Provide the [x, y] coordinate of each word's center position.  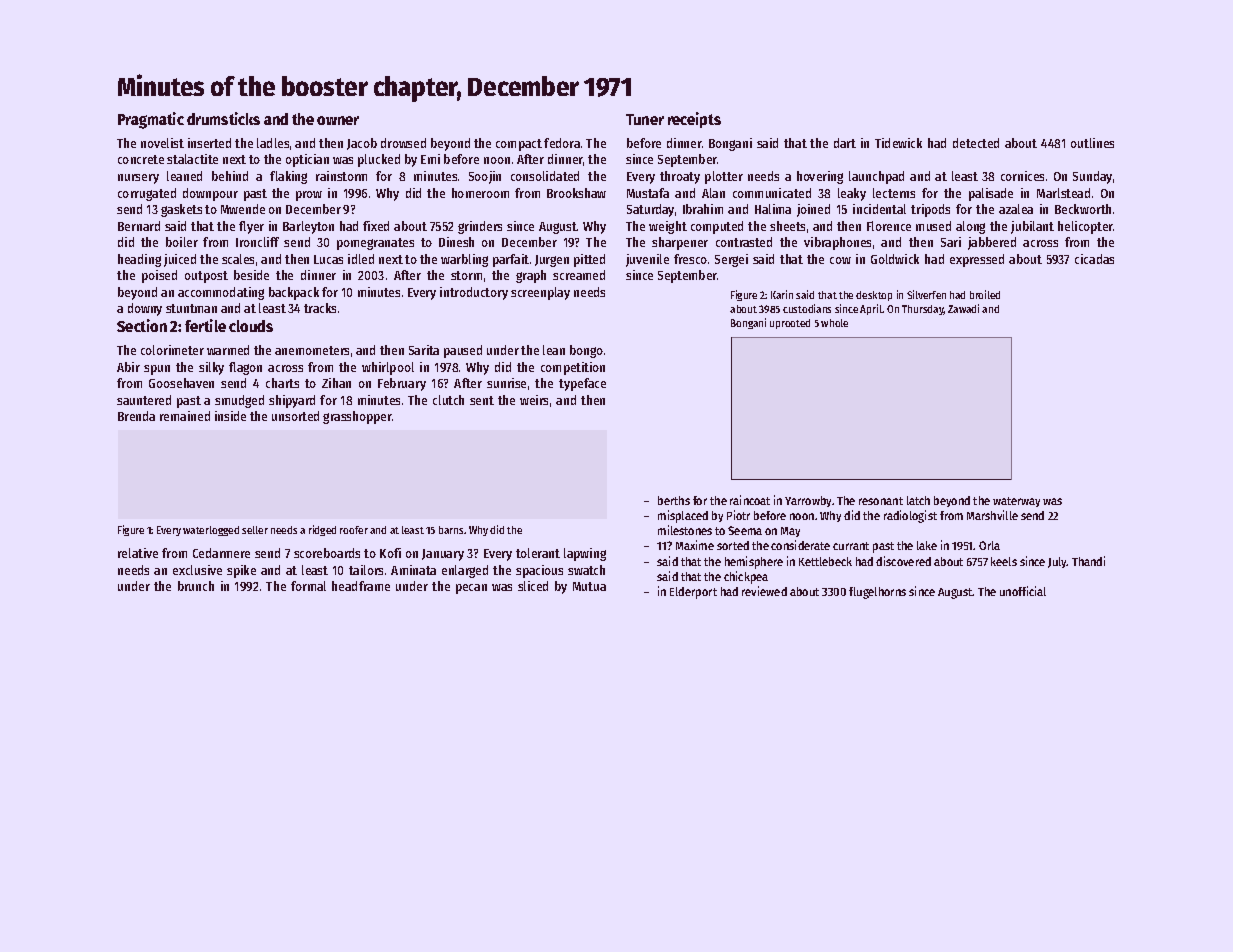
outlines [1092, 143]
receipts [694, 120]
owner [338, 120]
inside [230, 416]
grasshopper [357, 417]
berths [674, 500]
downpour [210, 194]
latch [918, 500]
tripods [930, 210]
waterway [1016, 502]
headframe [361, 586]
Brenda [136, 416]
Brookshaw [576, 193]
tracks [320, 308]
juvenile [647, 260]
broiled [985, 294]
